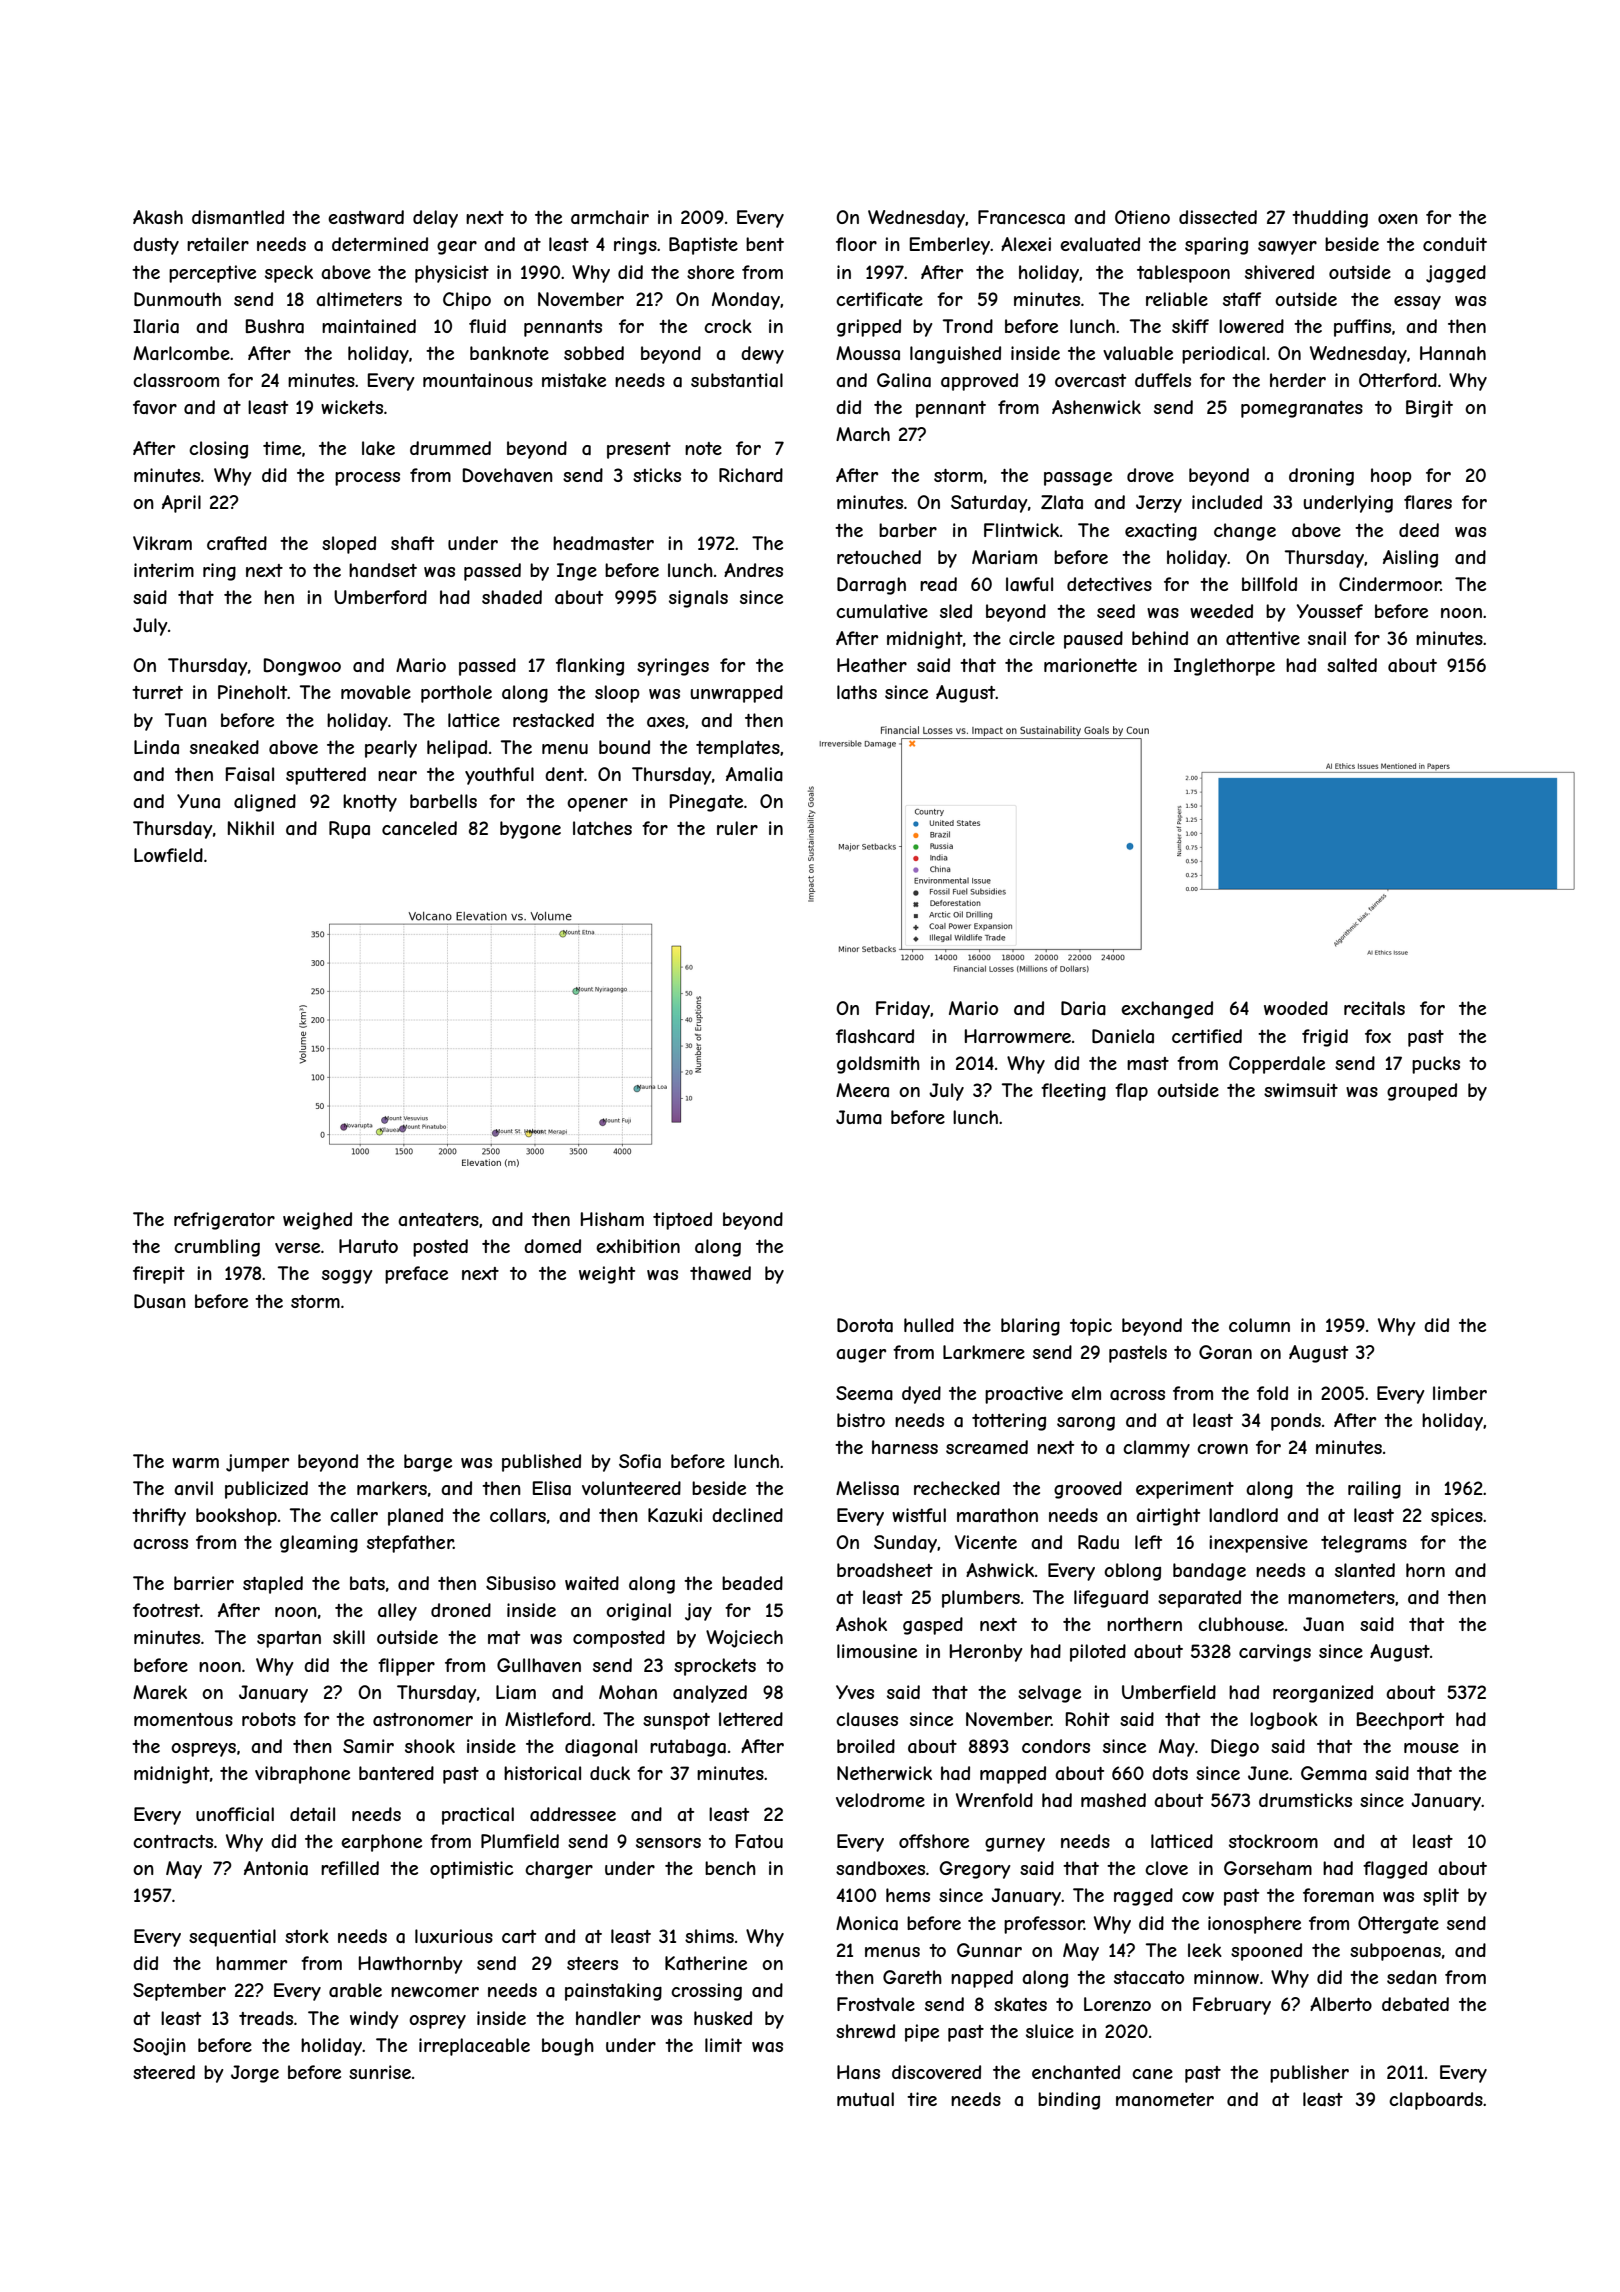 The height and width of the document is (2292, 1620). I want to click on exacting, so click(1161, 532).
